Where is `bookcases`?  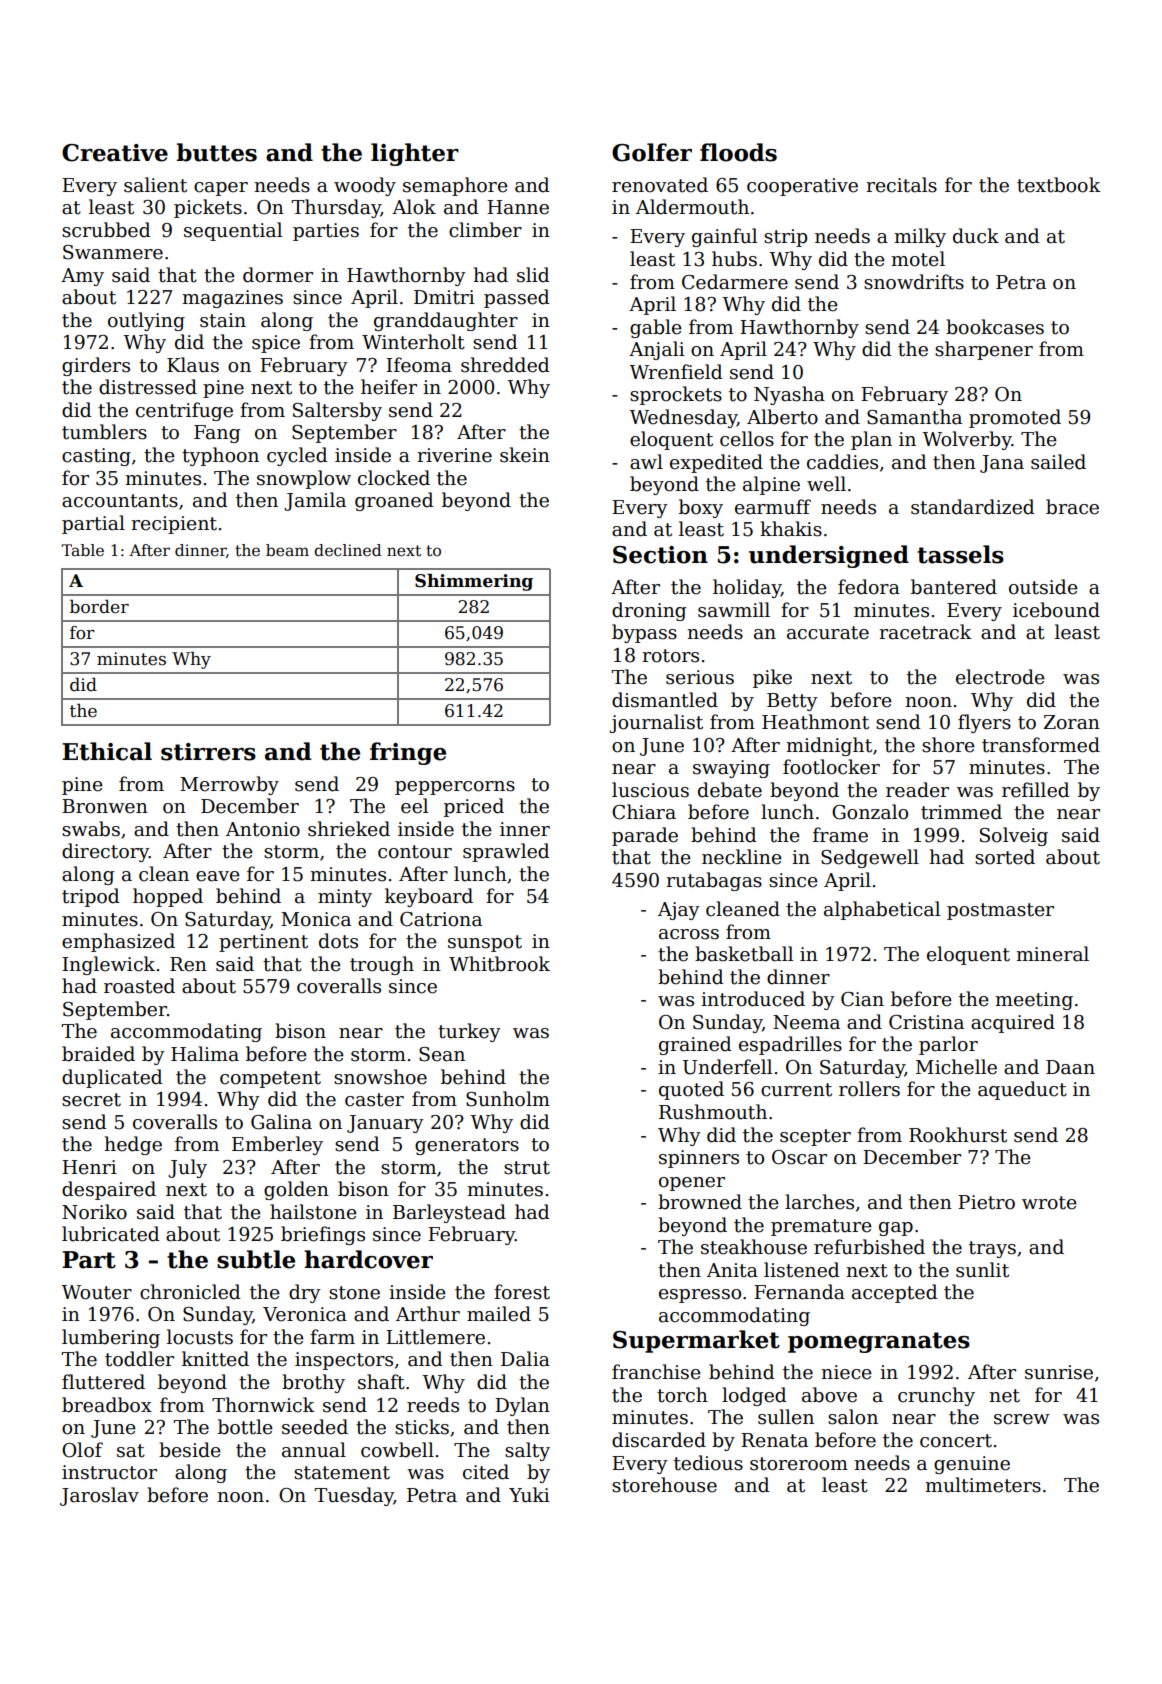 bookcases is located at coordinates (995, 327).
